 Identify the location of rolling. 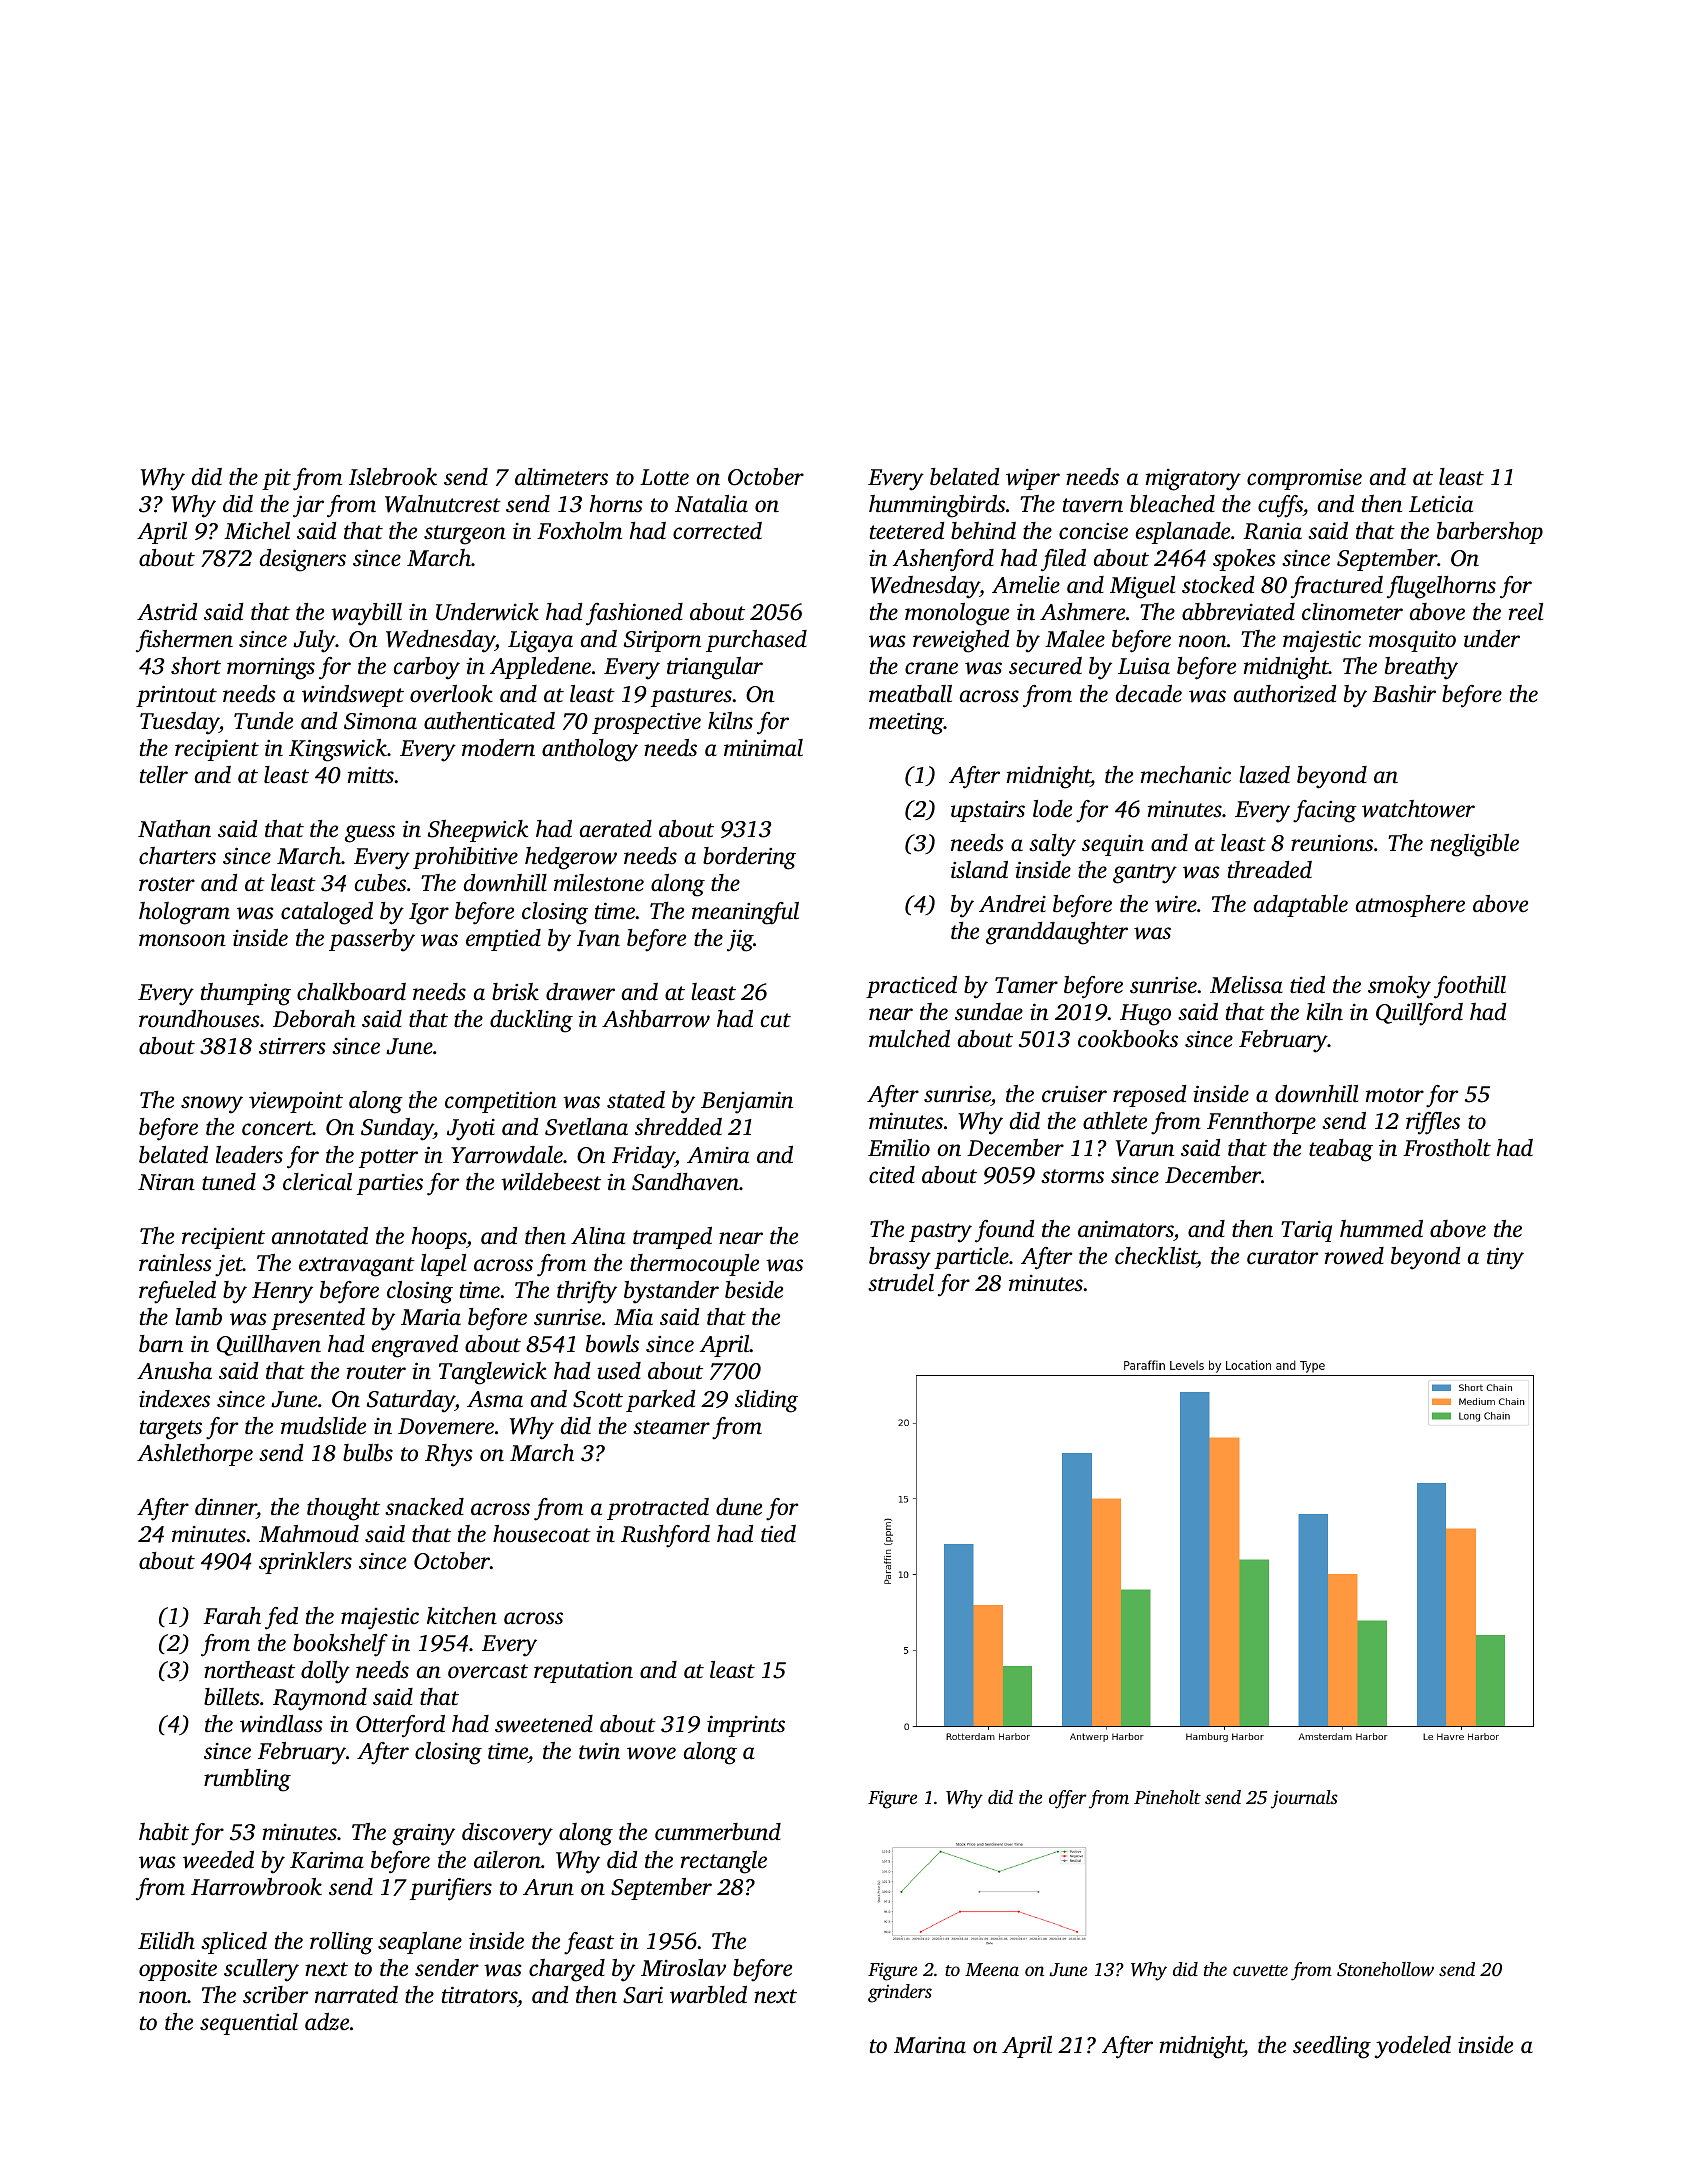
(341, 1943).
